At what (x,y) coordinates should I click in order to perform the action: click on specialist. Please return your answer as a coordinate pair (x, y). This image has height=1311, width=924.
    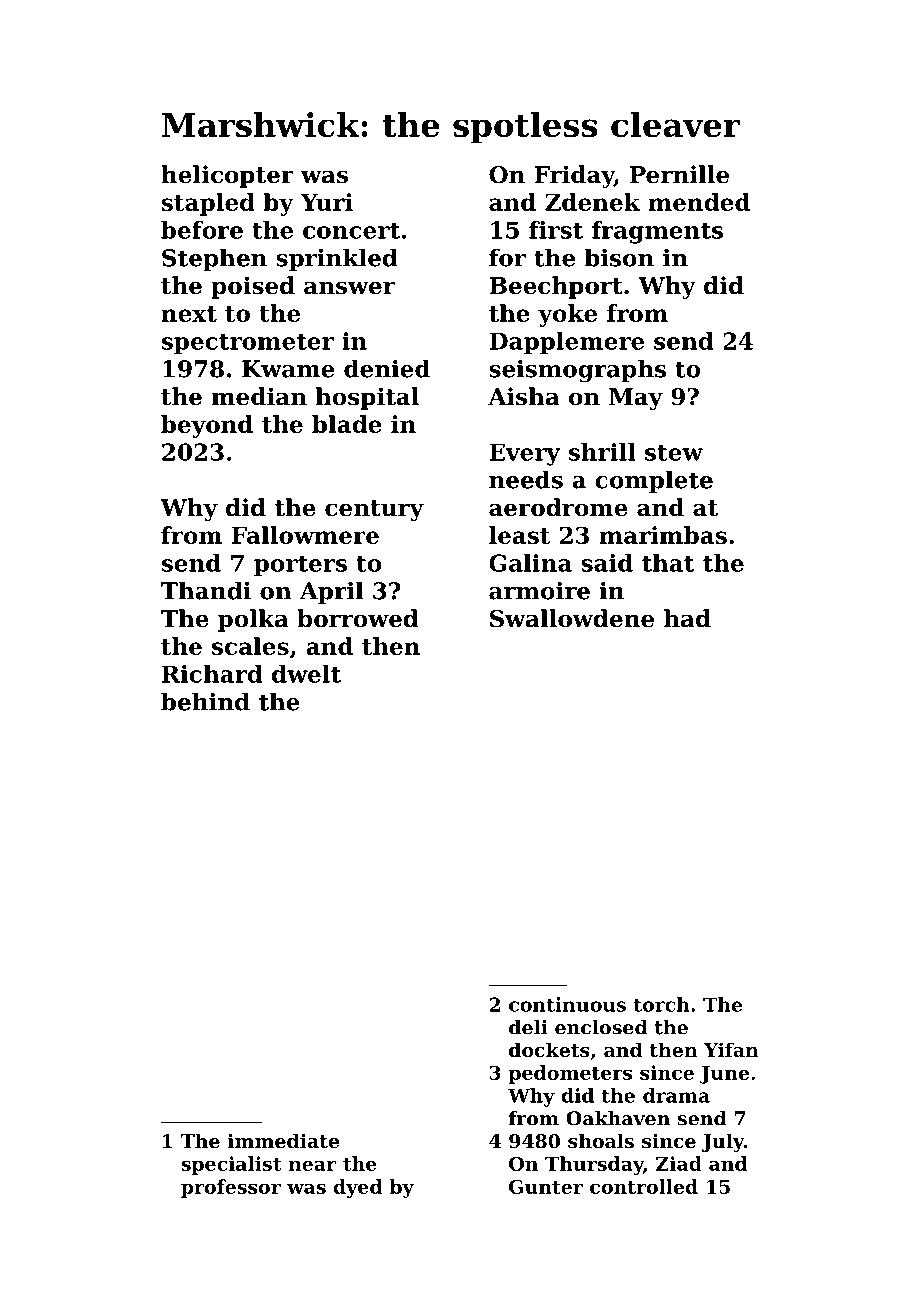
    Looking at the image, I should click on (231, 1165).
